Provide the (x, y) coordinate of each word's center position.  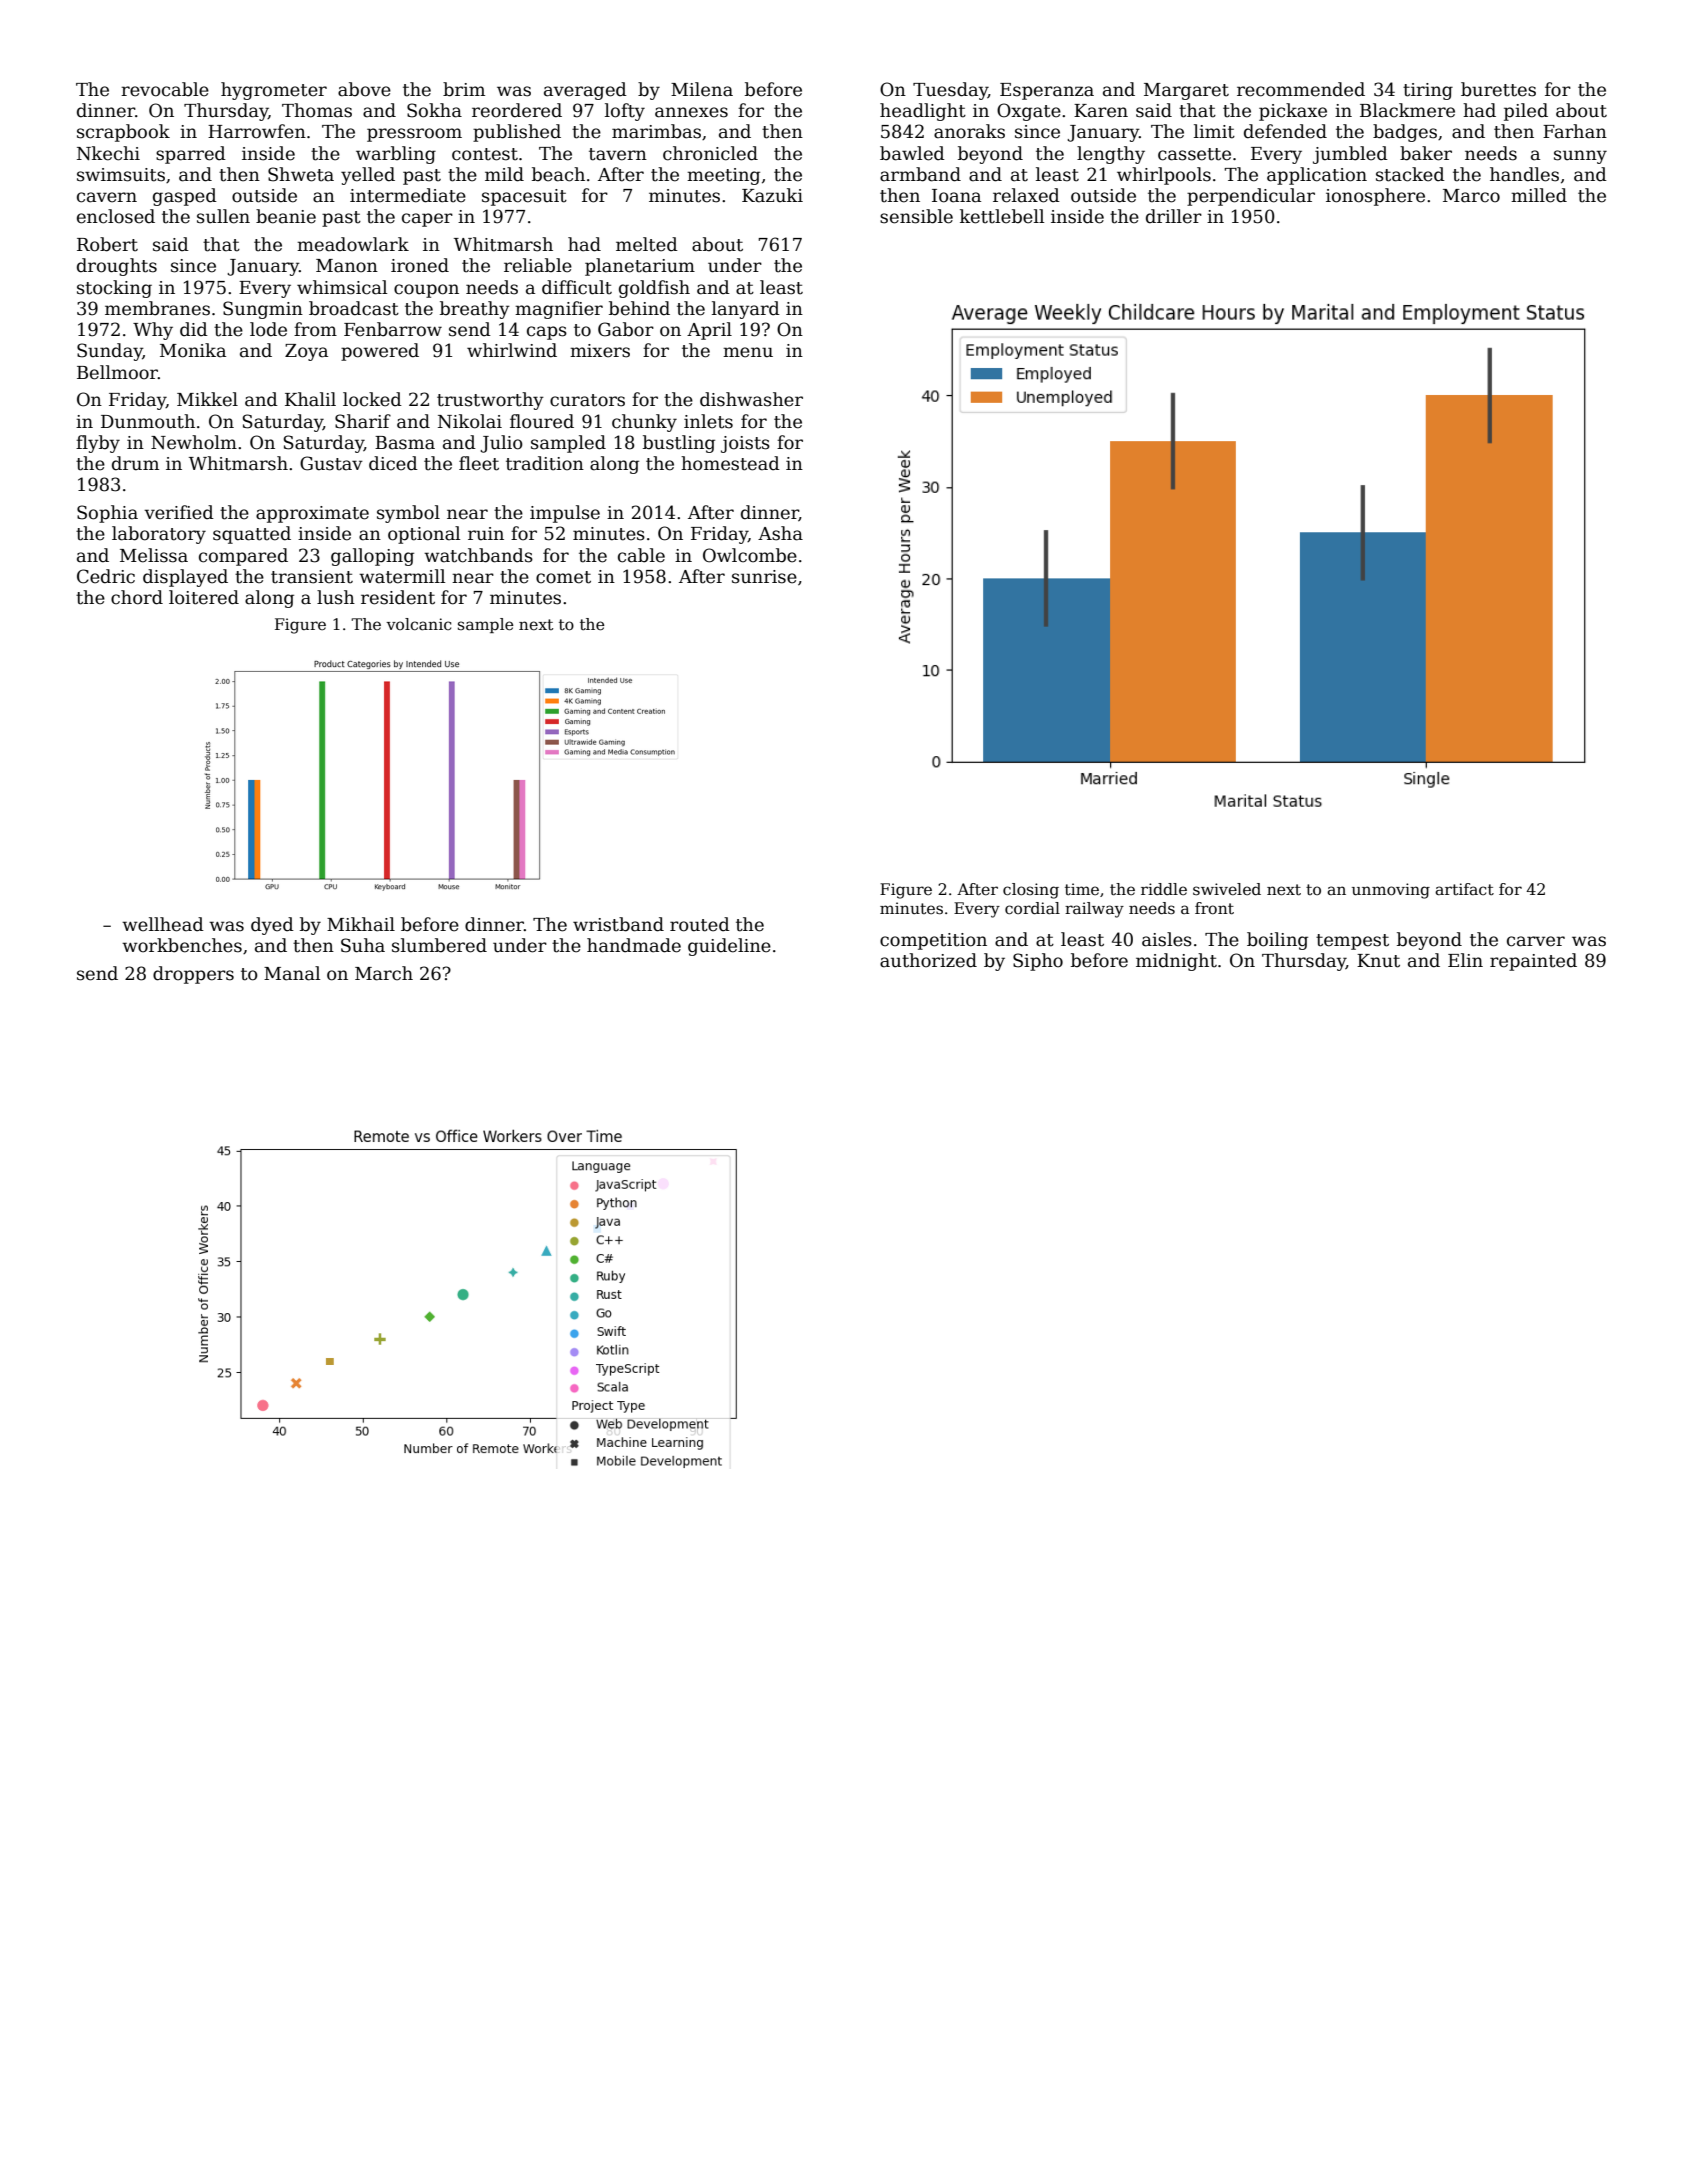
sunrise (764, 577)
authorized (928, 960)
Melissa (154, 555)
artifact (1464, 889)
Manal (292, 973)
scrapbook (123, 133)
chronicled (710, 153)
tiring (1428, 91)
